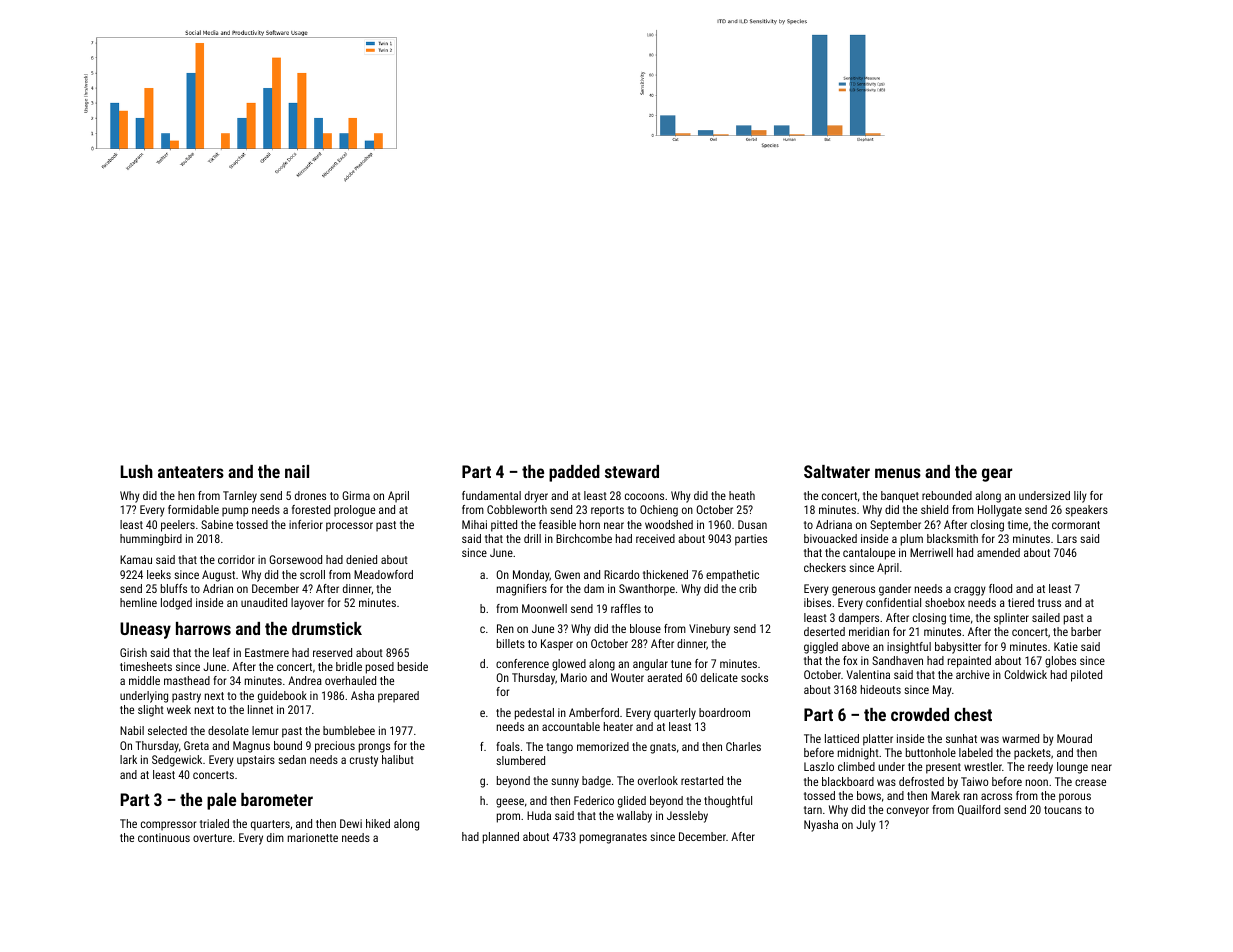  Describe the element at coordinates (327, 628) in the screenshot. I see `drumstick` at that location.
